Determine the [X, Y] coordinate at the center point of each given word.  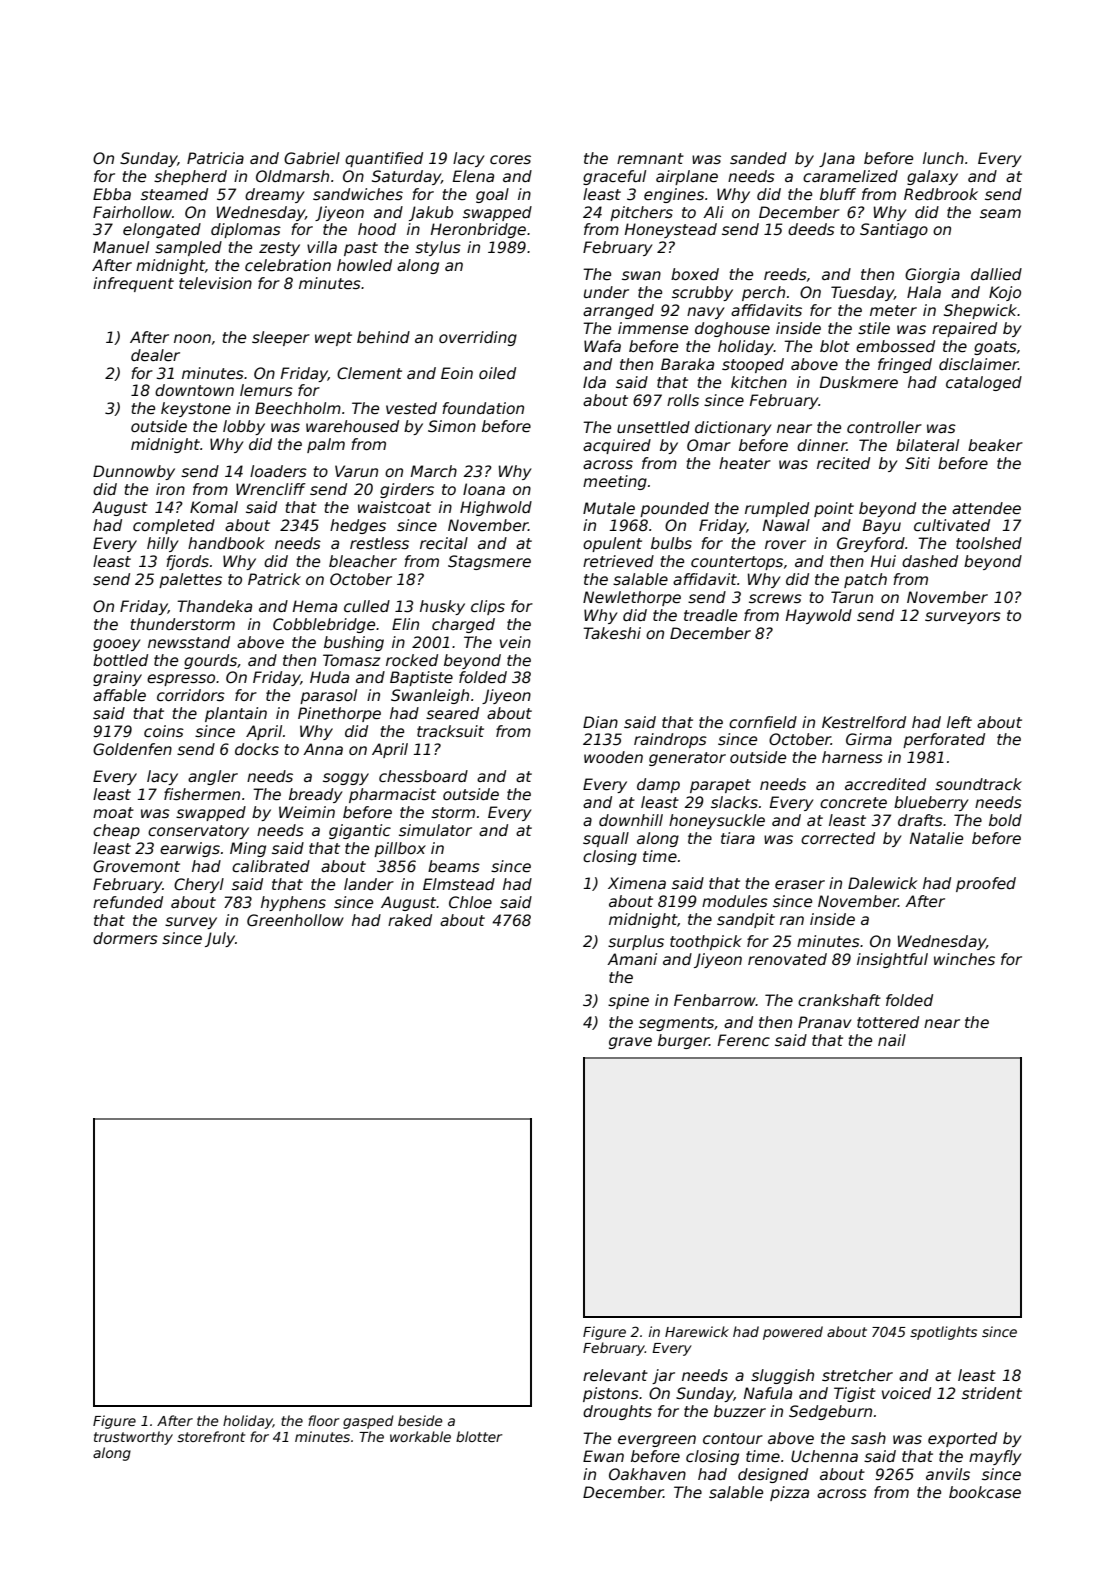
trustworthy [133, 1438]
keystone [196, 409]
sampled [188, 248]
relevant [615, 1375]
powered [793, 1333]
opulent [612, 544]
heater [745, 463]
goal [492, 195]
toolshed [989, 543]
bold [1005, 820]
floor [324, 1420]
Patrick [274, 579]
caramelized [850, 176]
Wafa [602, 346]
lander [369, 884]
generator [687, 759]
